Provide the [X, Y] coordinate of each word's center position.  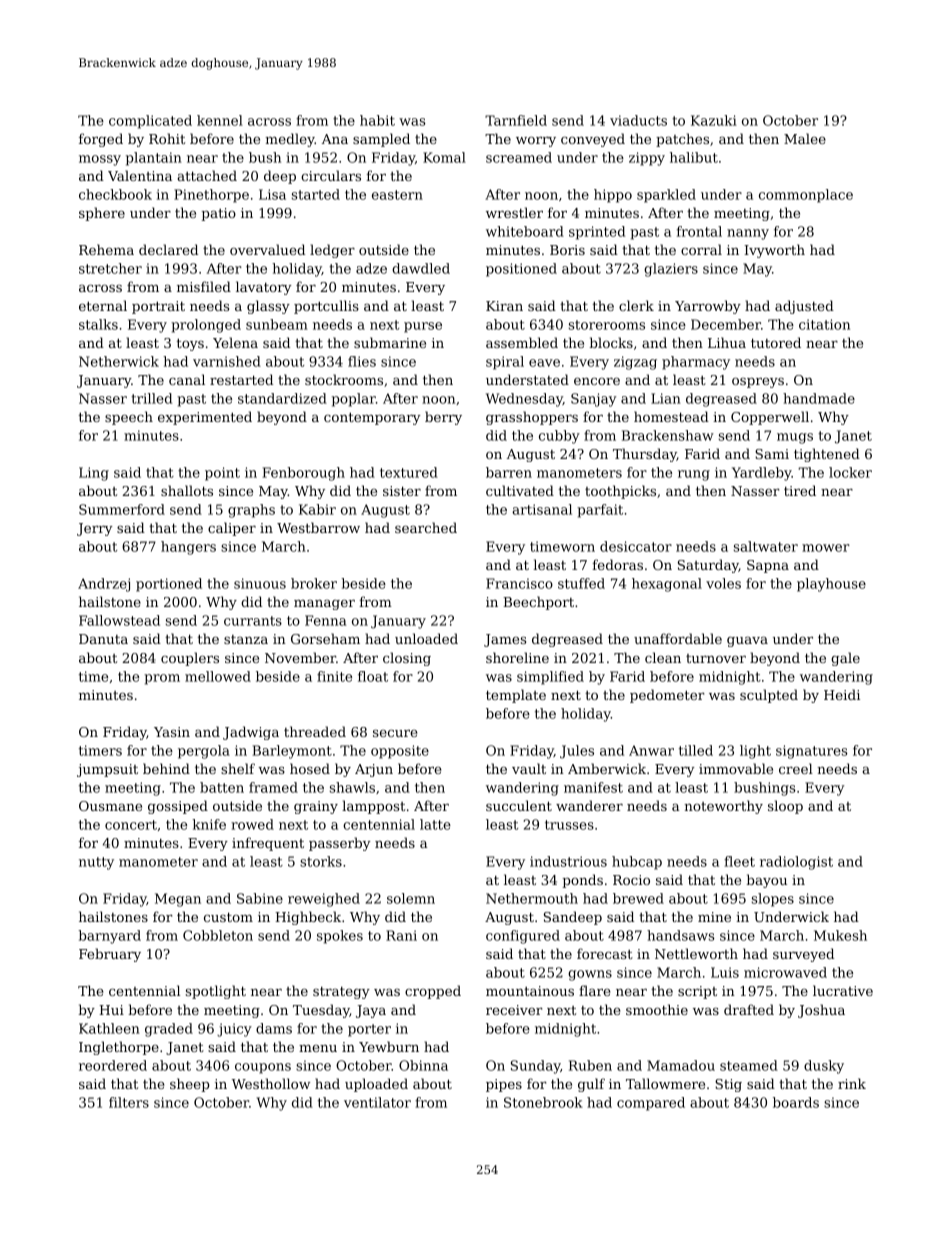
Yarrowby [708, 307]
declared [168, 249]
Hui [111, 1010]
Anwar [651, 750]
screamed [519, 157]
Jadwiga [251, 733]
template [516, 696]
